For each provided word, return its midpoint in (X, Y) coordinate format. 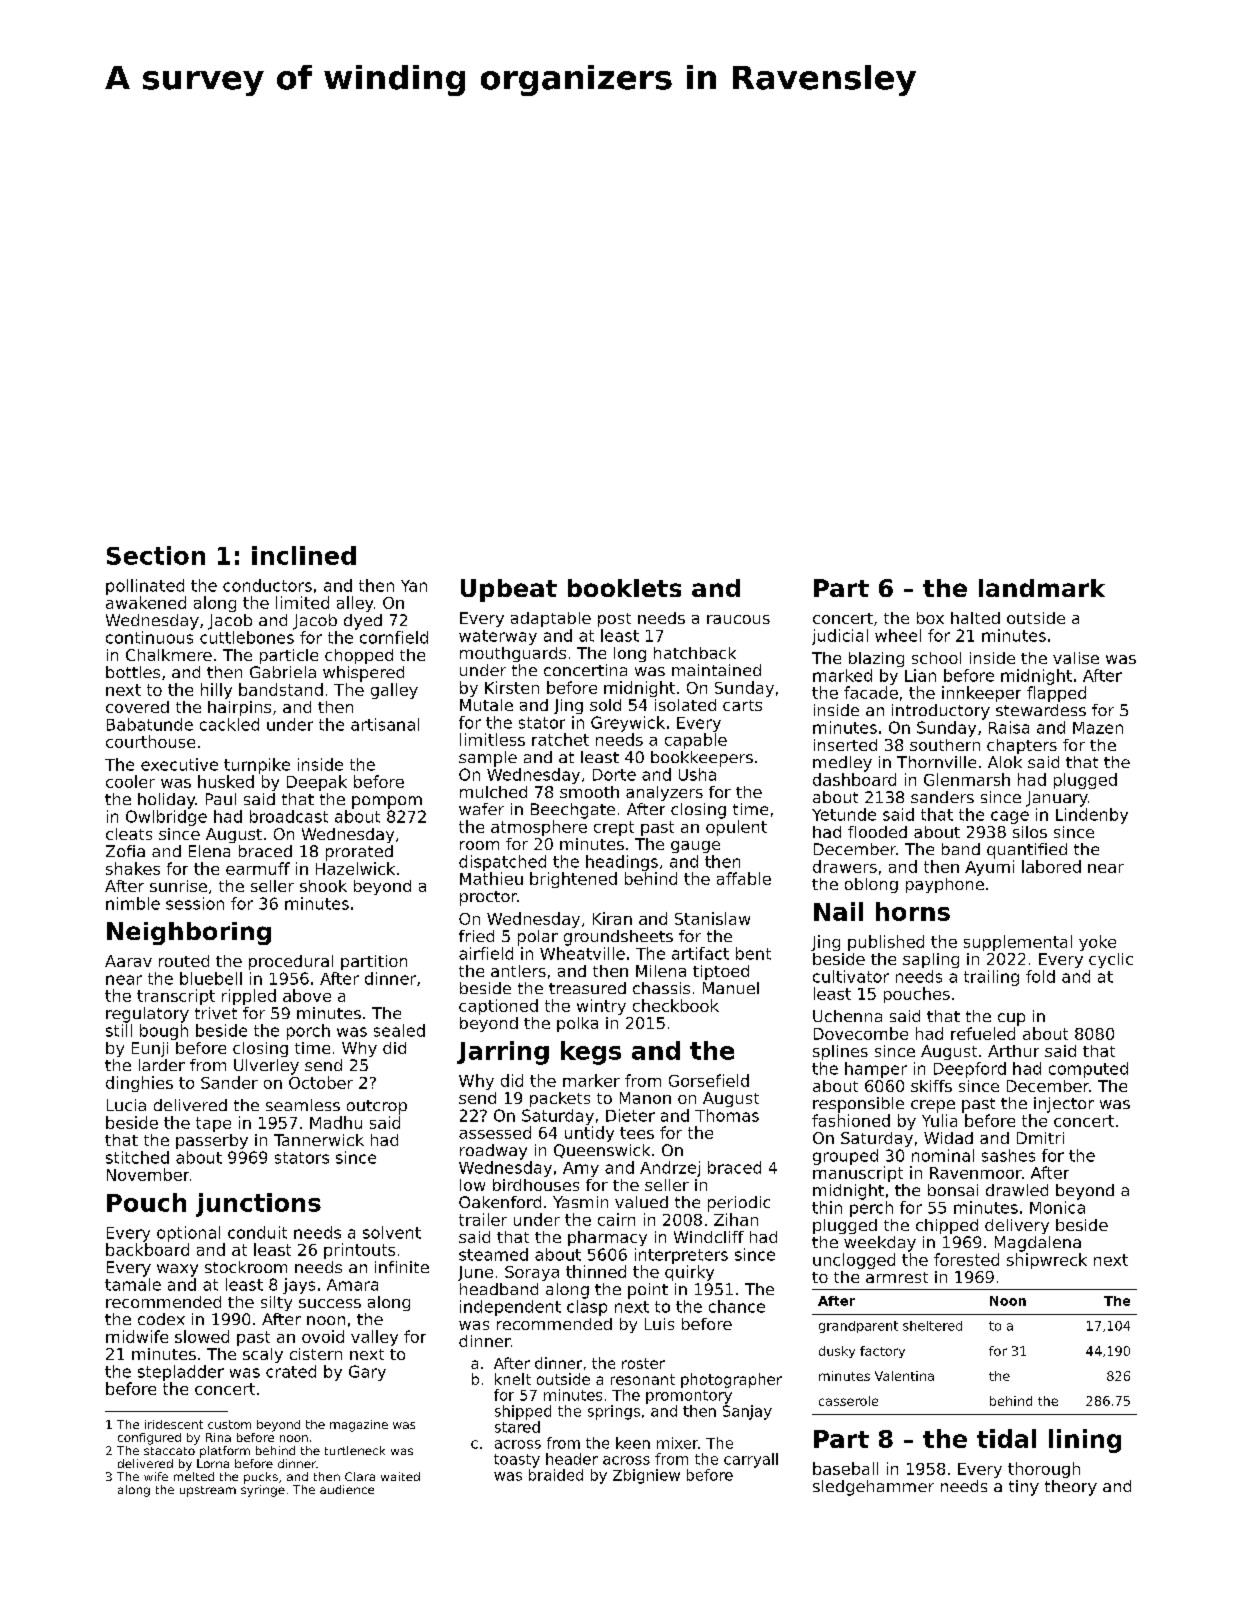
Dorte (614, 775)
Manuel (731, 988)
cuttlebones (247, 637)
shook (323, 886)
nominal (943, 1155)
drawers (845, 866)
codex (161, 1319)
